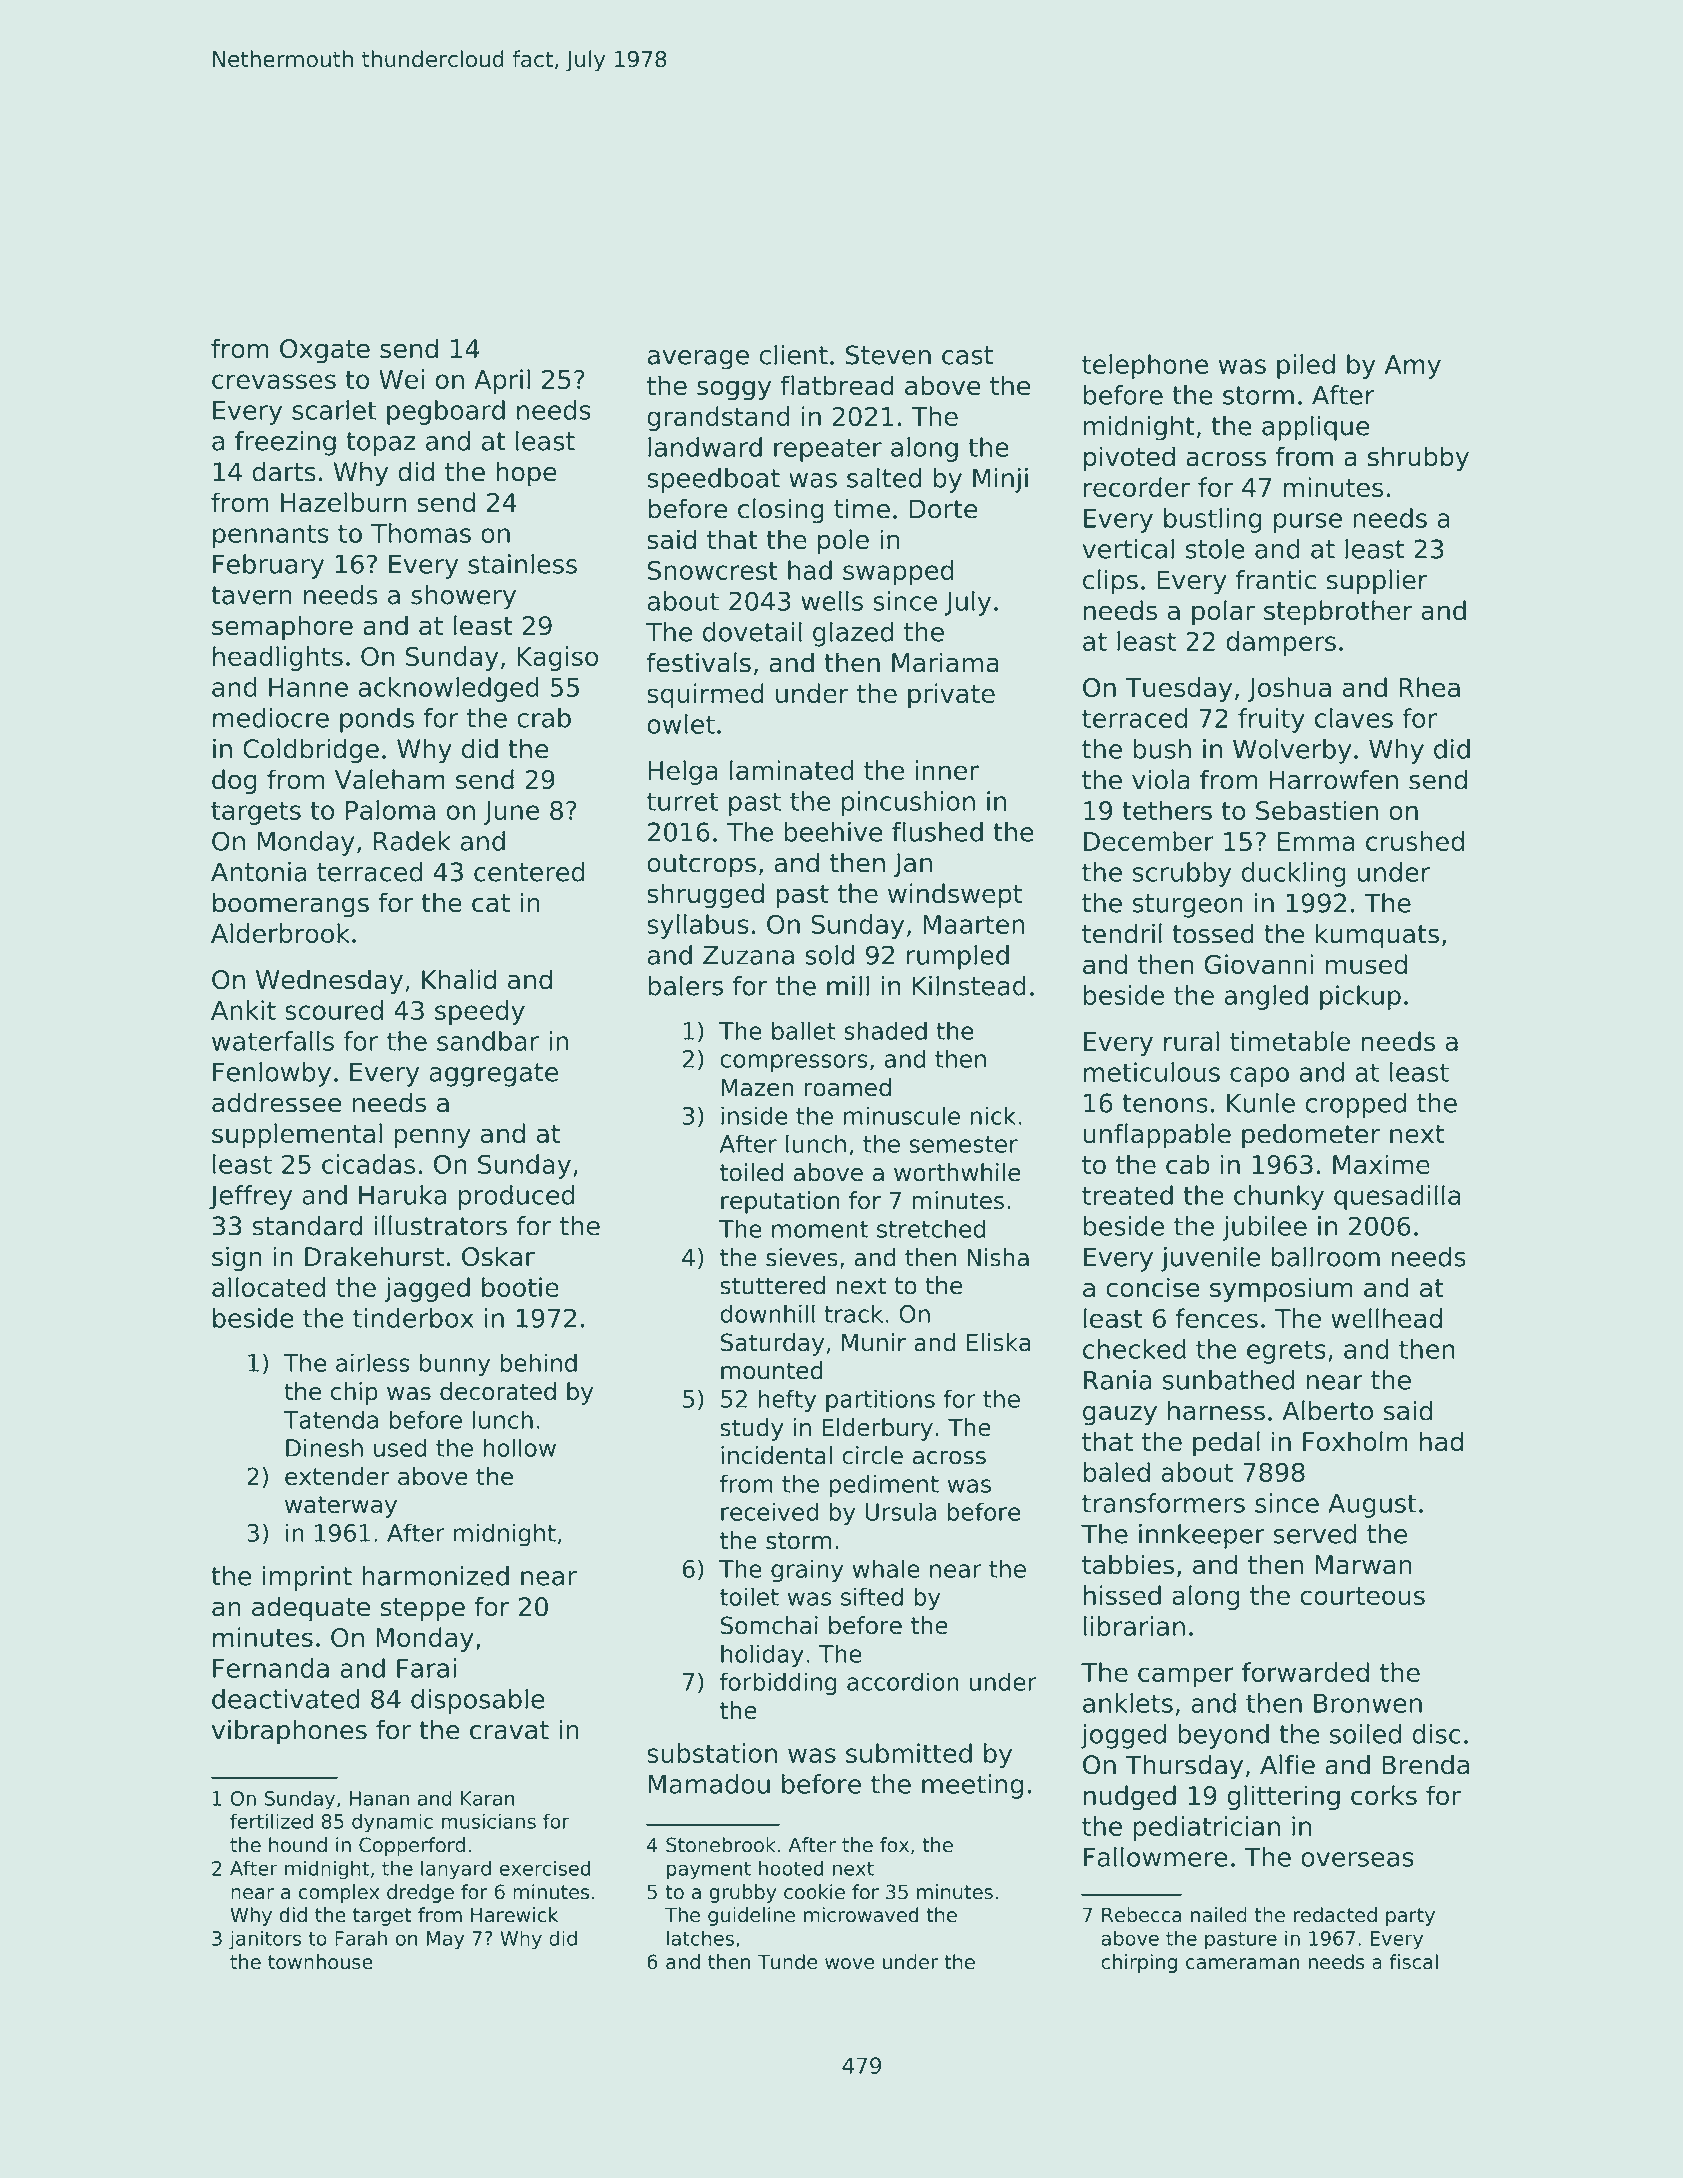  Describe the element at coordinates (1137, 487) in the document. I see `recorder` at that location.
